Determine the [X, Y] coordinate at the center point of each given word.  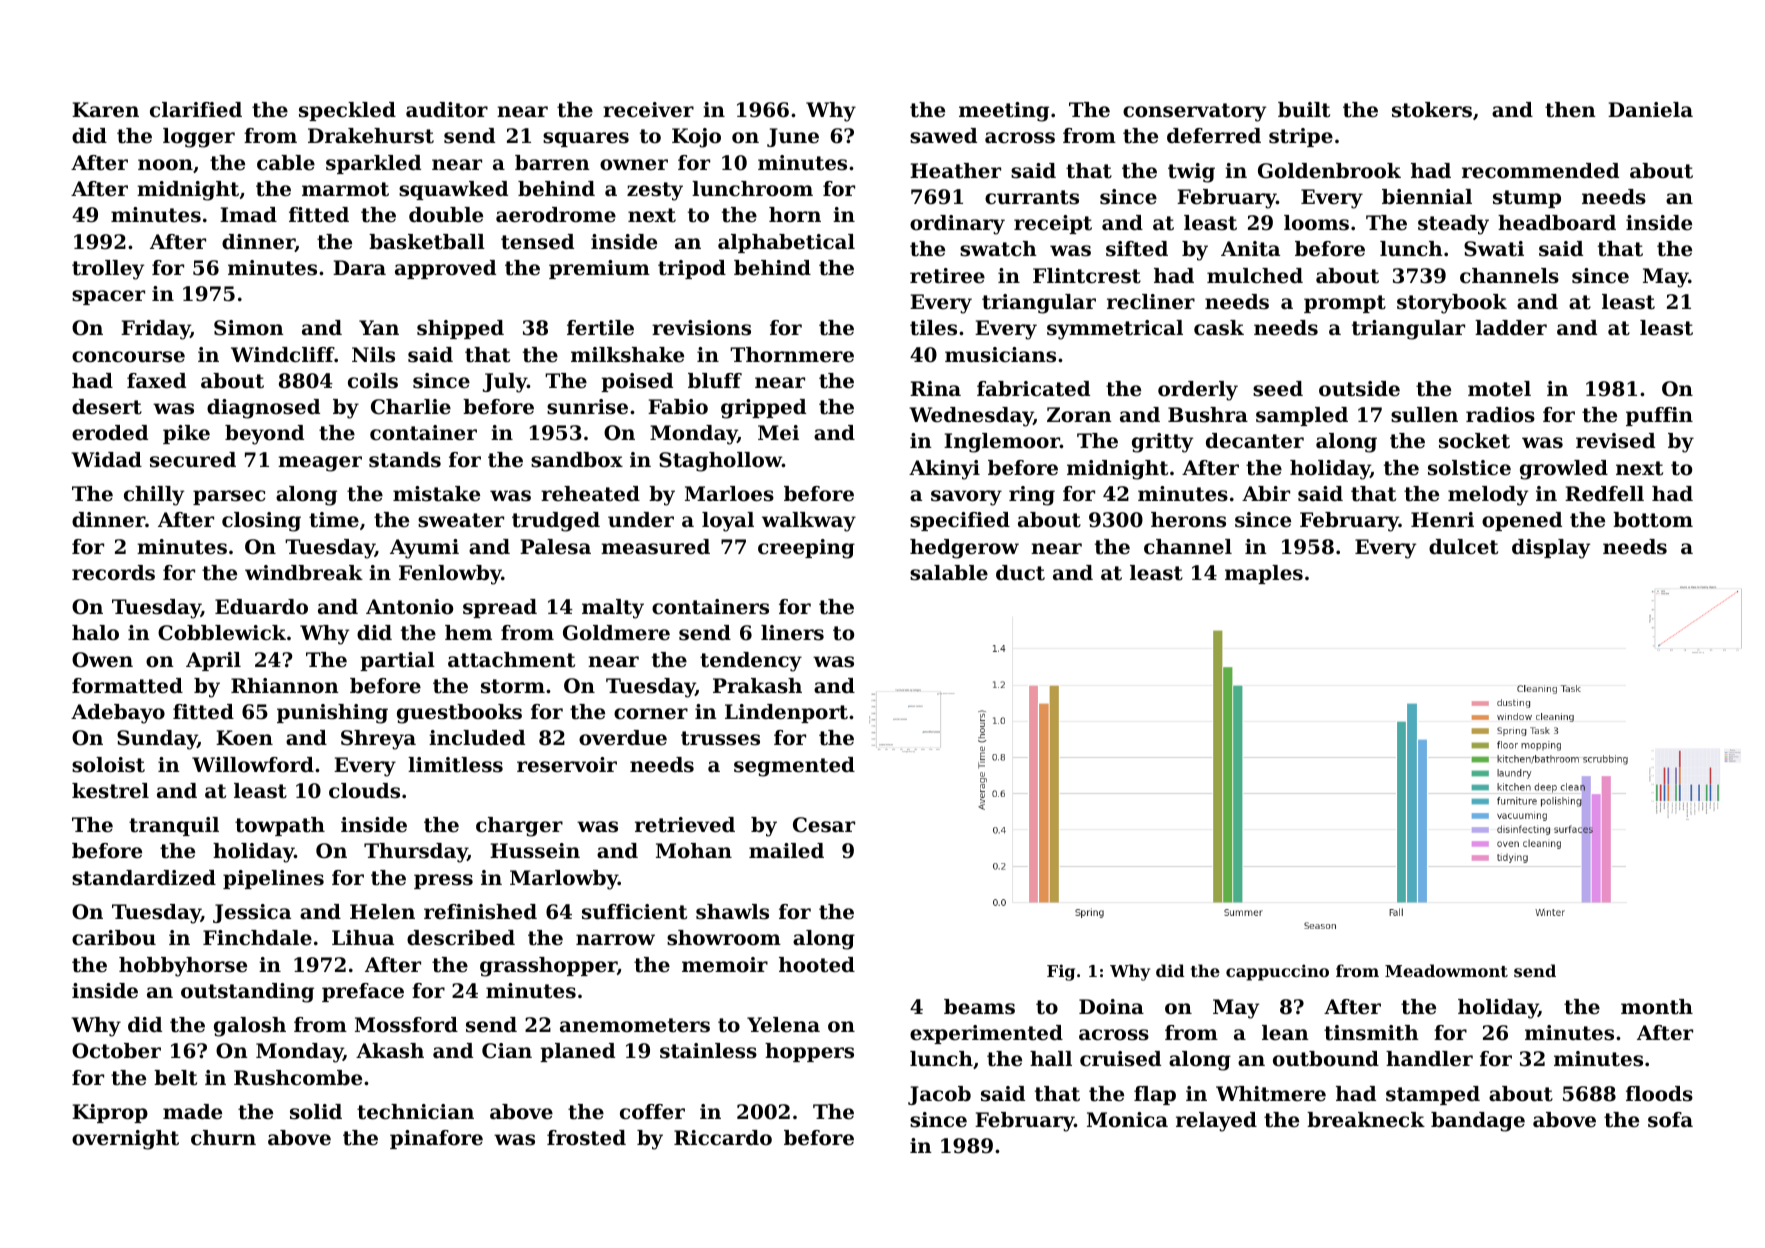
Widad [106, 460]
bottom [1653, 520]
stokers [1432, 110]
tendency [751, 662]
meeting [1004, 112]
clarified [196, 110]
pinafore [436, 1139]
